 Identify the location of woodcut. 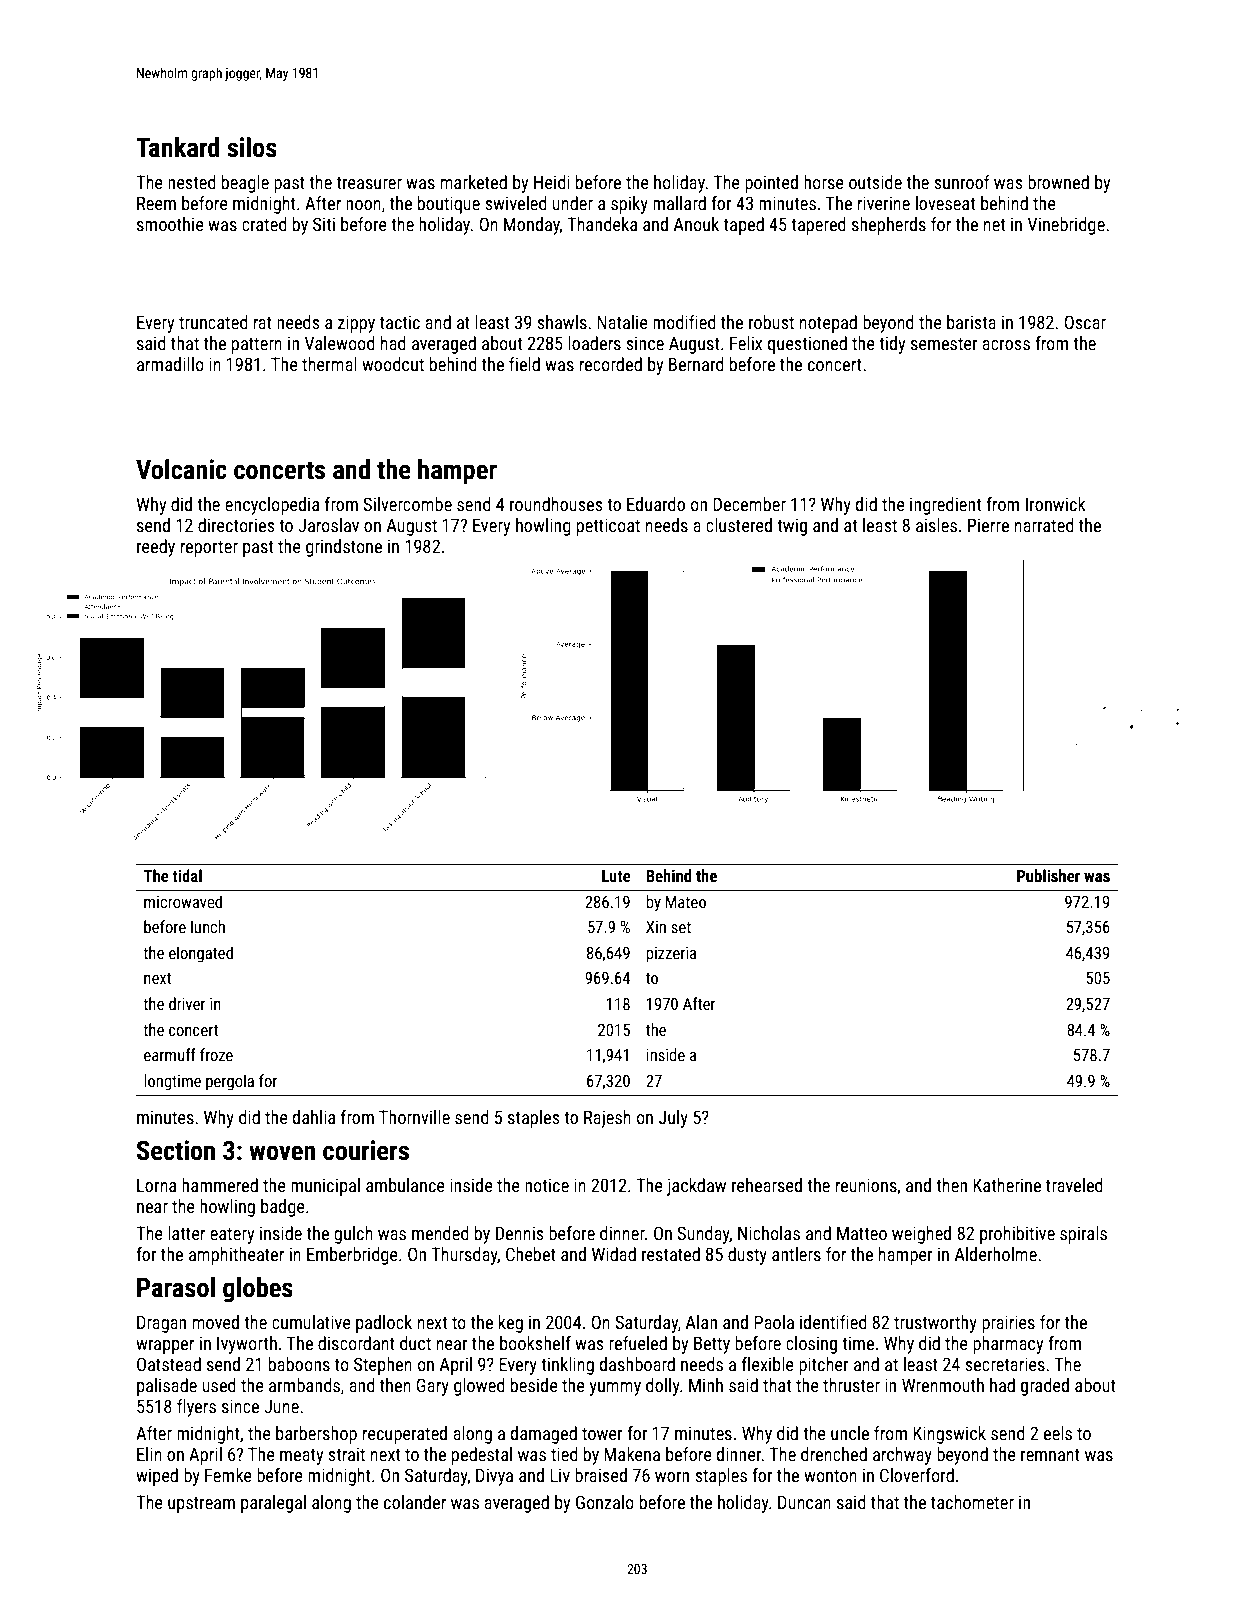
(393, 364).
